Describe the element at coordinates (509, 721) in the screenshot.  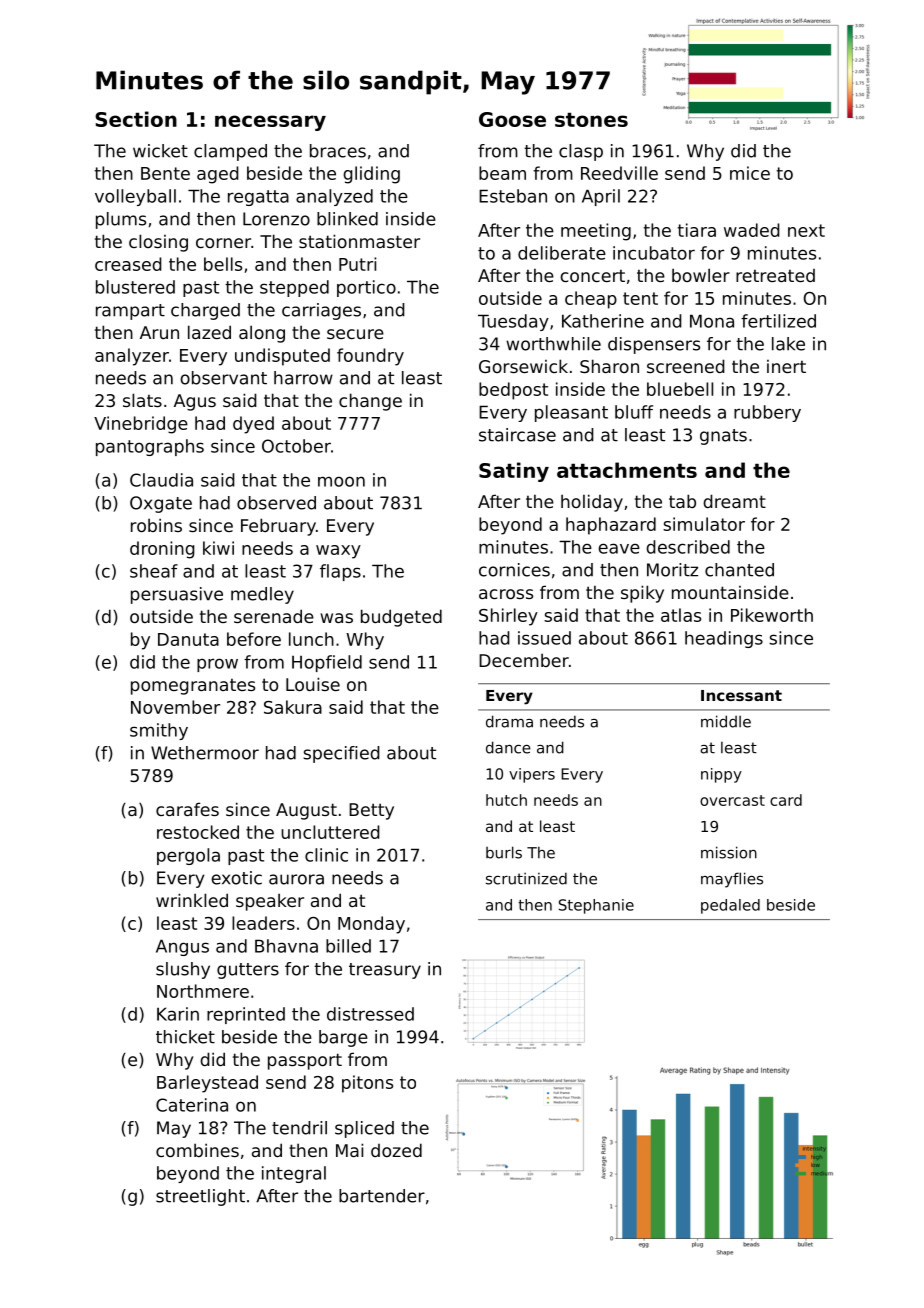
I see `drama` at that location.
